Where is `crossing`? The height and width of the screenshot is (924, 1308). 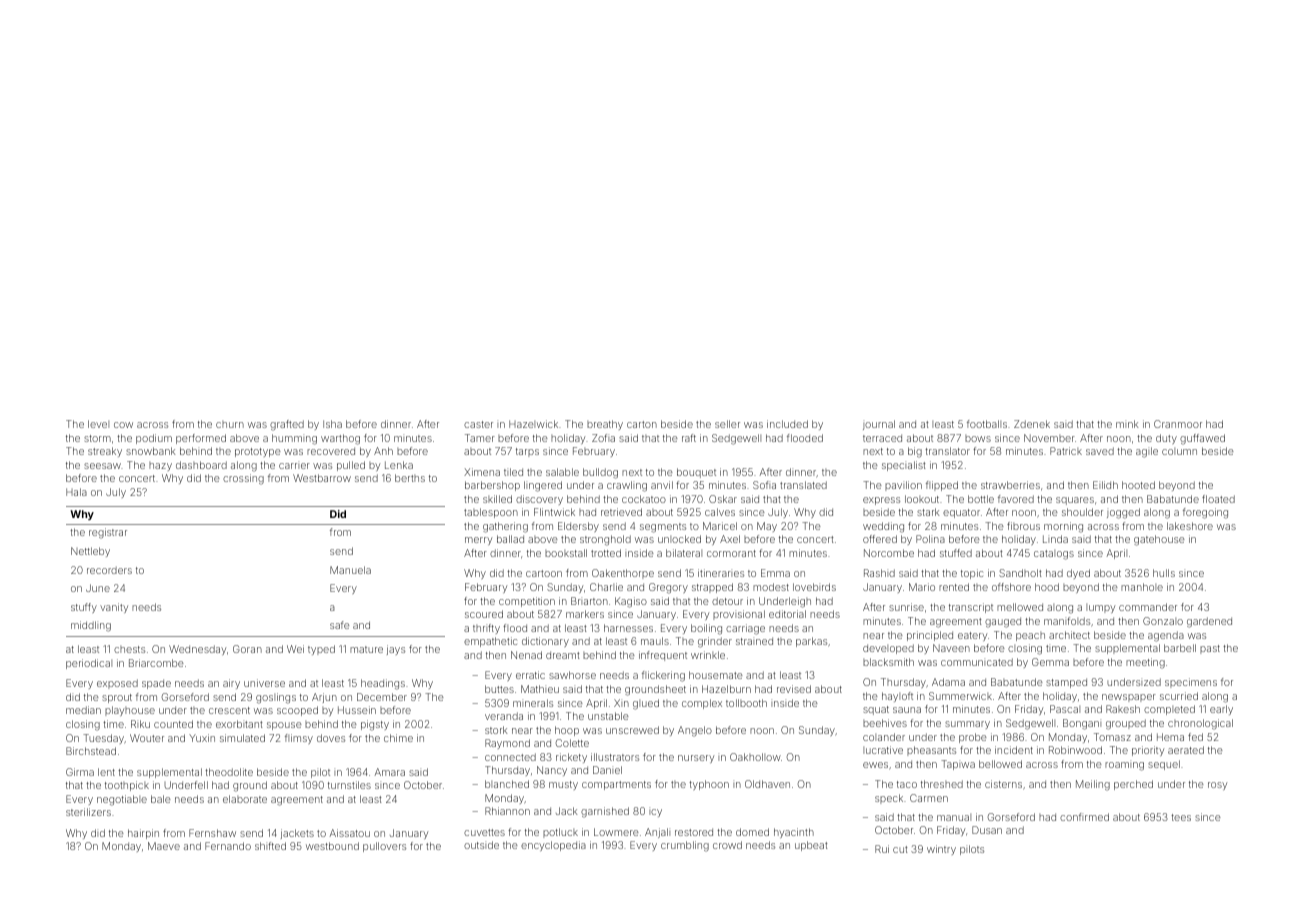
crossing is located at coordinates (243, 479).
